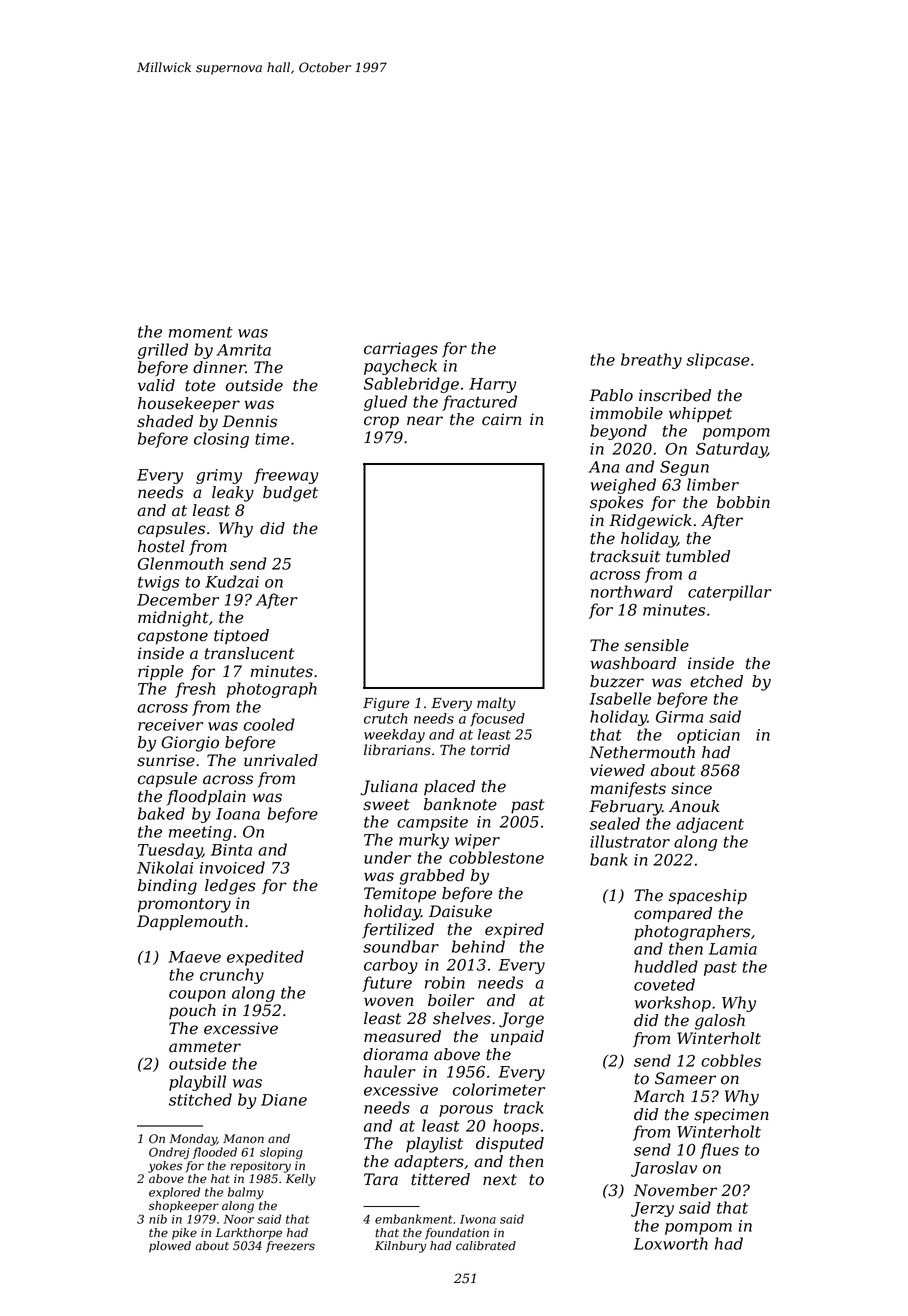 This page has width=908, height=1316. Describe the element at coordinates (201, 332) in the page. I see `moment` at that location.
